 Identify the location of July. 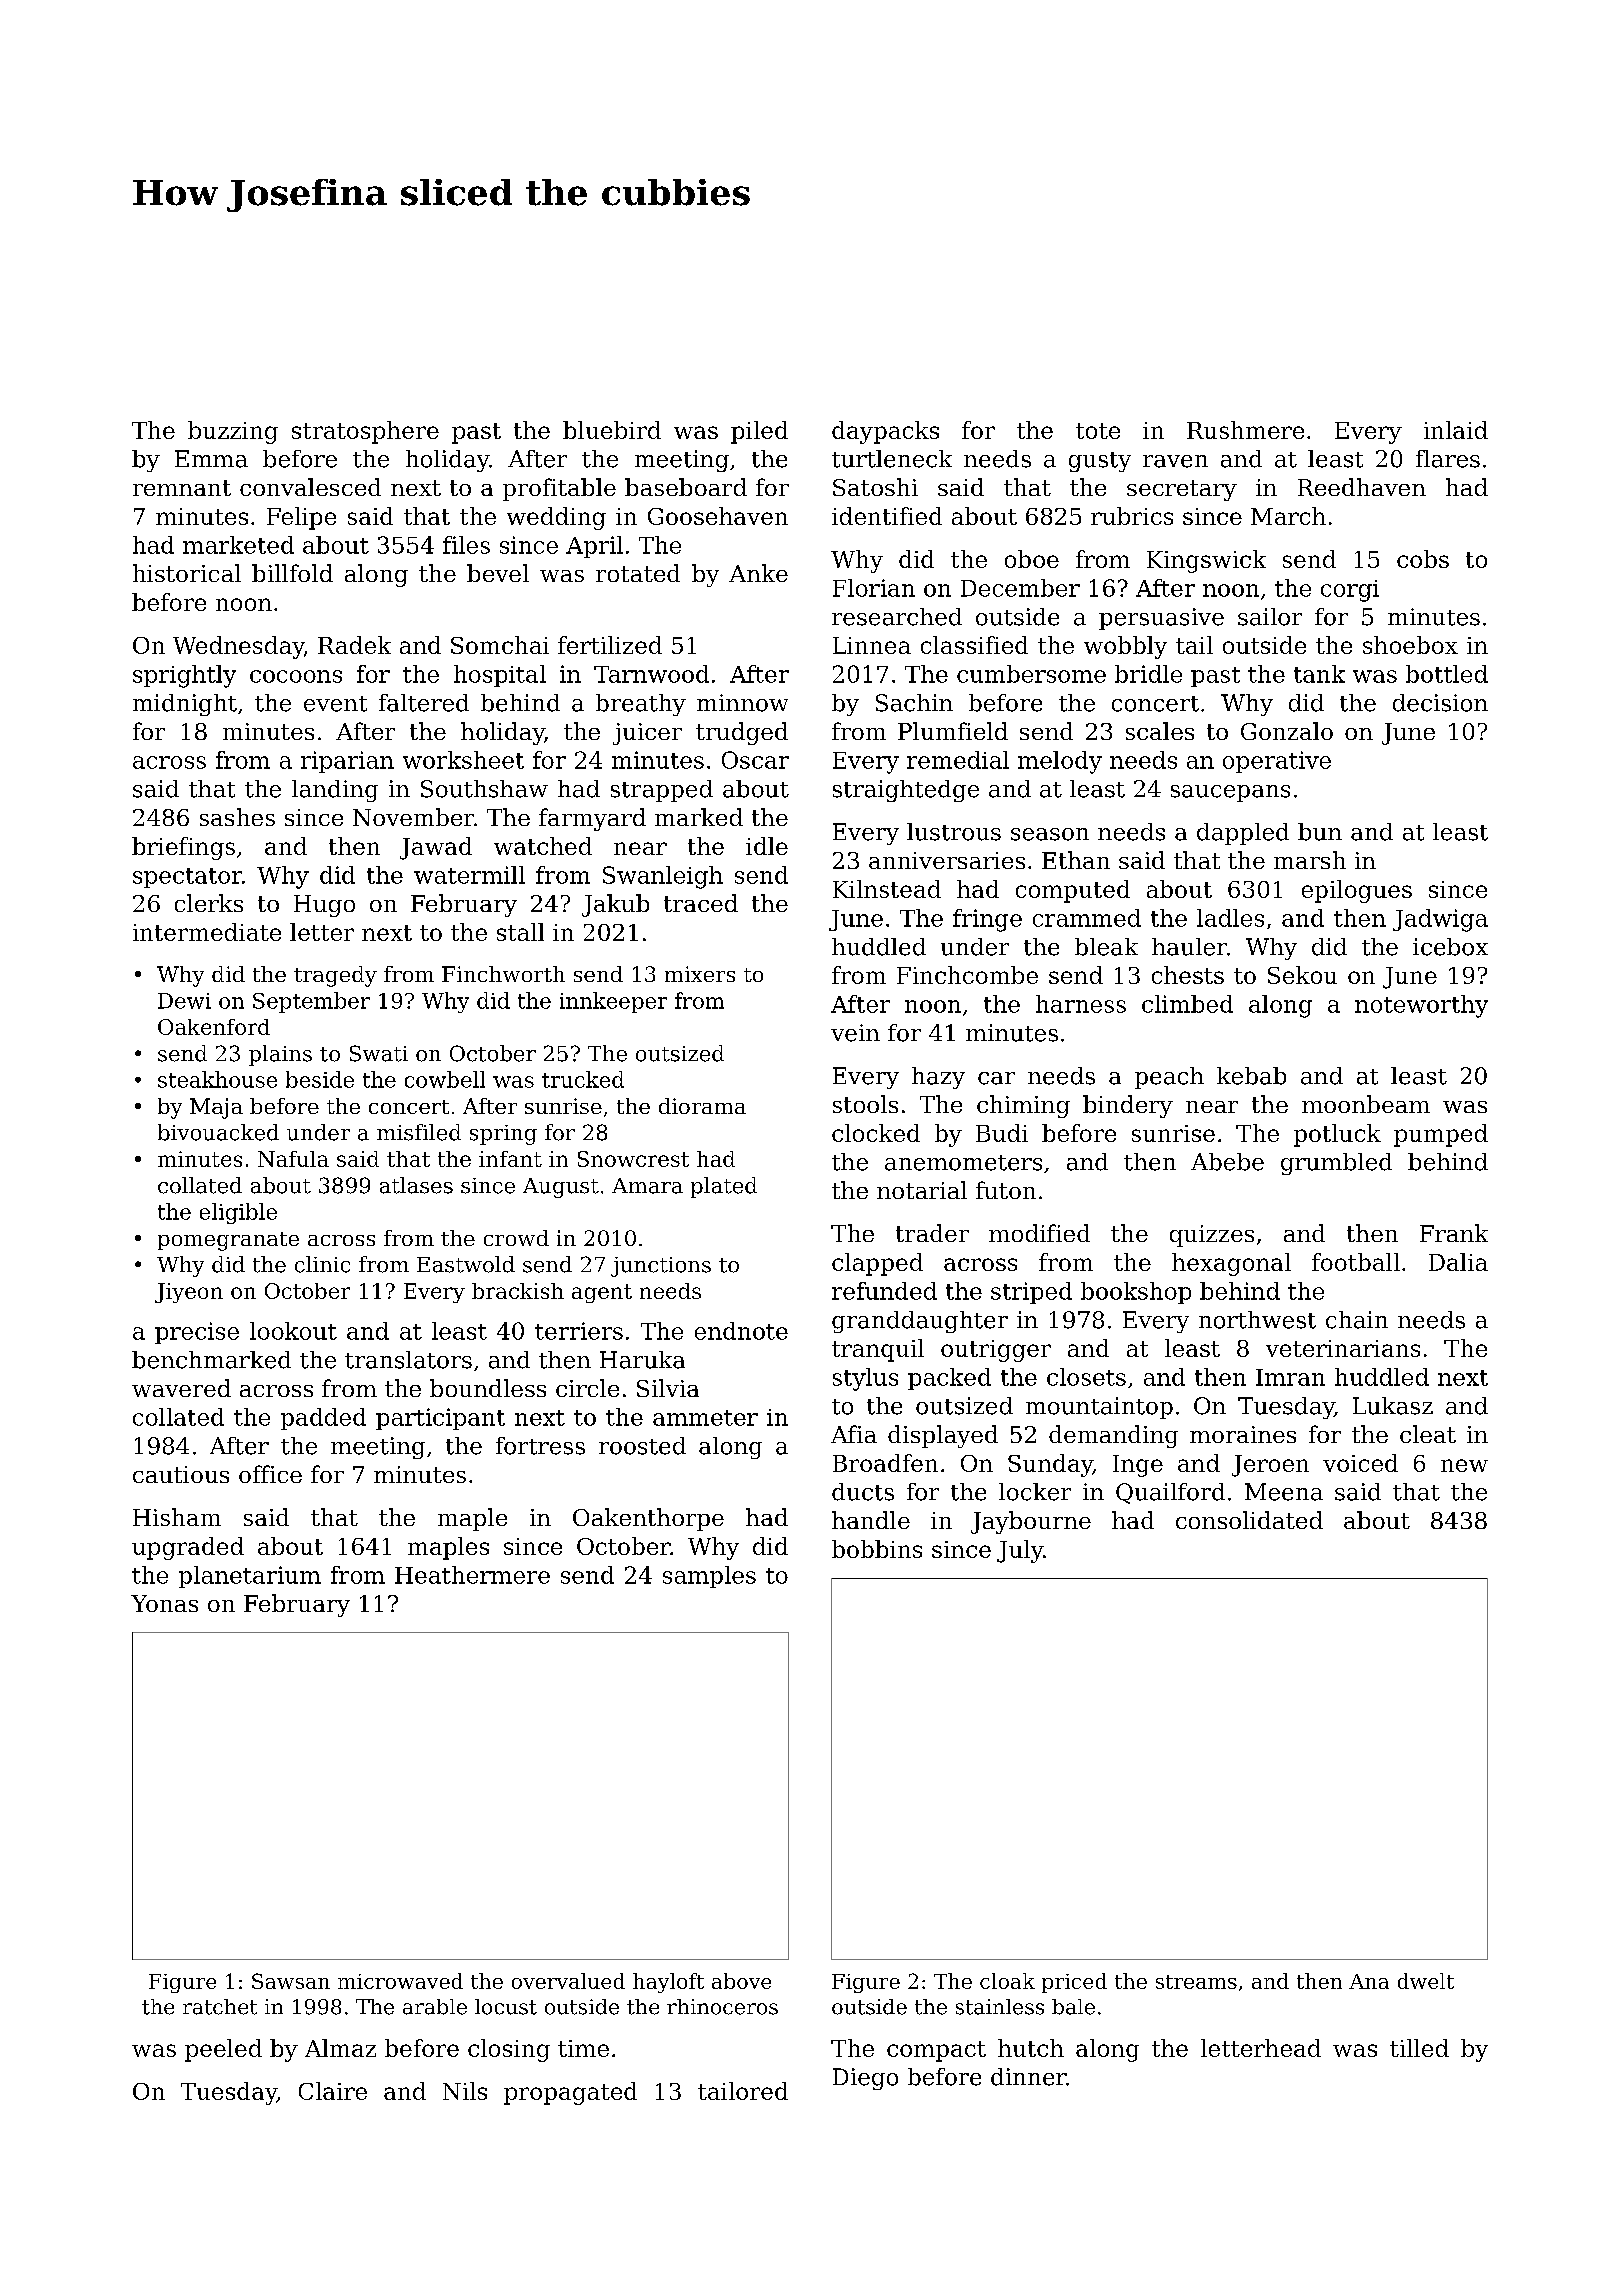
(1020, 1551).
